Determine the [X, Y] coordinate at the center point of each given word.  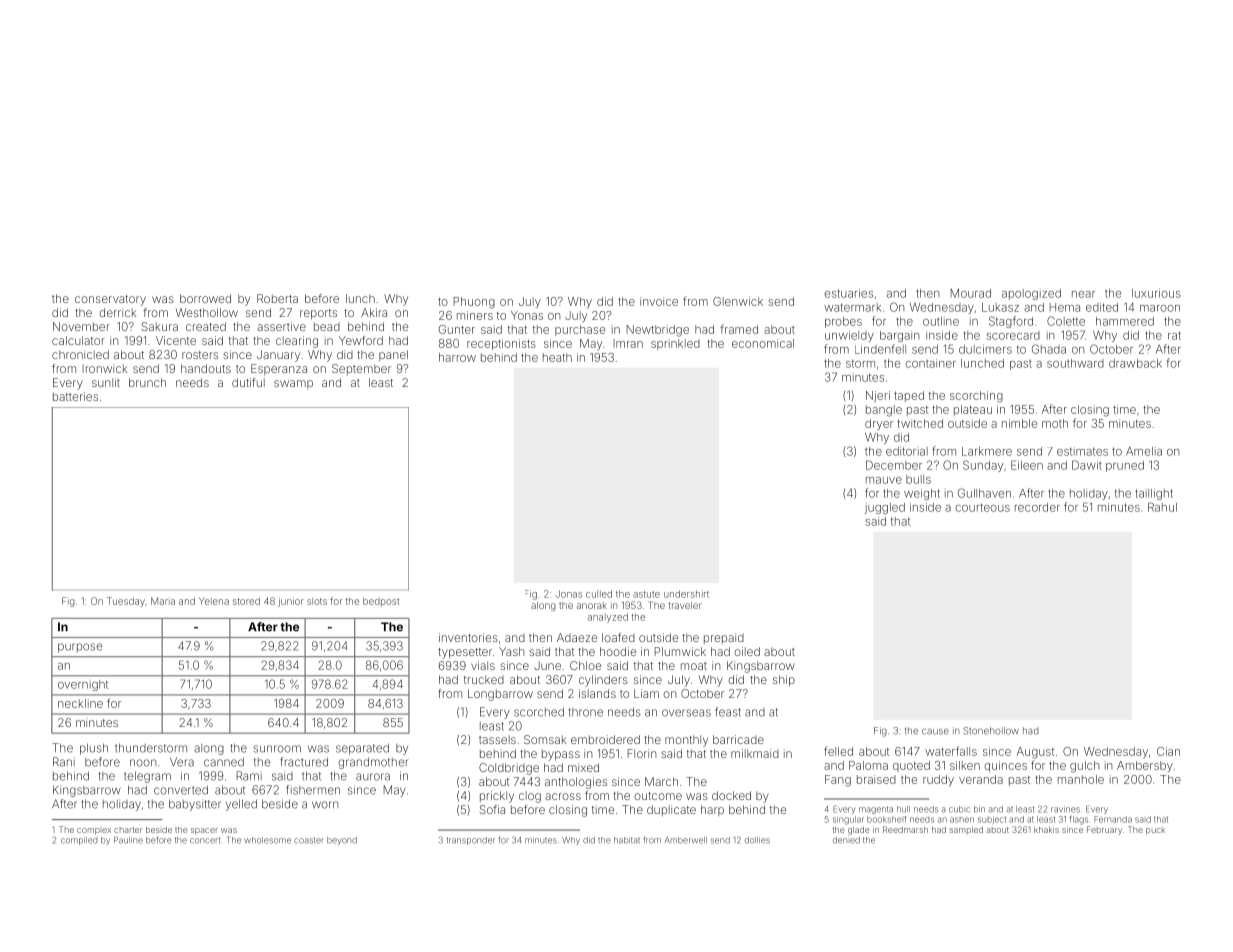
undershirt [686, 594]
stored [246, 601]
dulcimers [985, 349]
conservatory [110, 300]
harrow [457, 357]
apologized [1031, 294]
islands [597, 693]
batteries [75, 396]
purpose [80, 648]
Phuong [474, 303]
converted [181, 790]
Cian [1168, 751]
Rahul [1162, 507]
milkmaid [755, 753]
